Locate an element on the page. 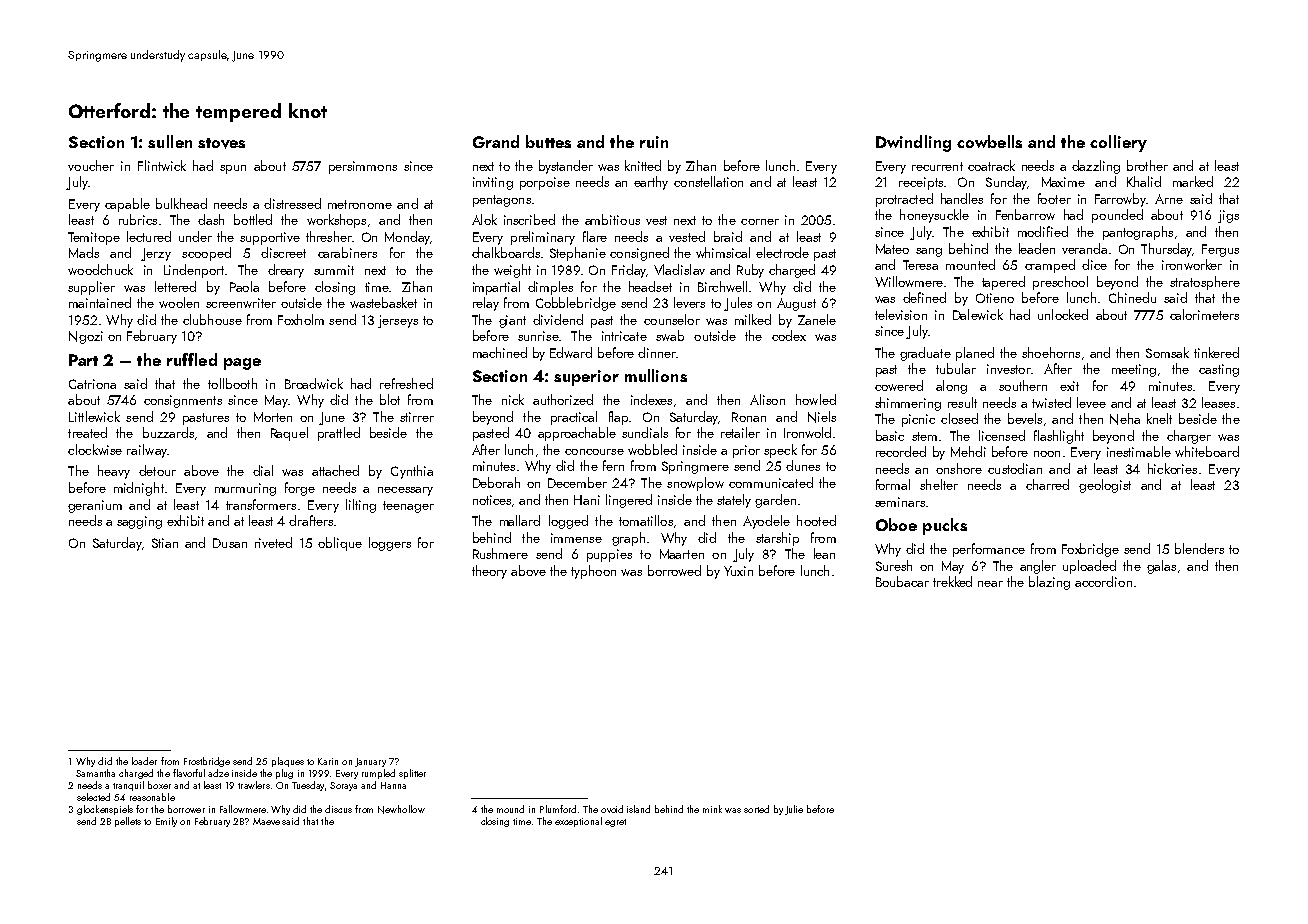 The width and height of the image is (1308, 924). detour is located at coordinates (157, 470).
